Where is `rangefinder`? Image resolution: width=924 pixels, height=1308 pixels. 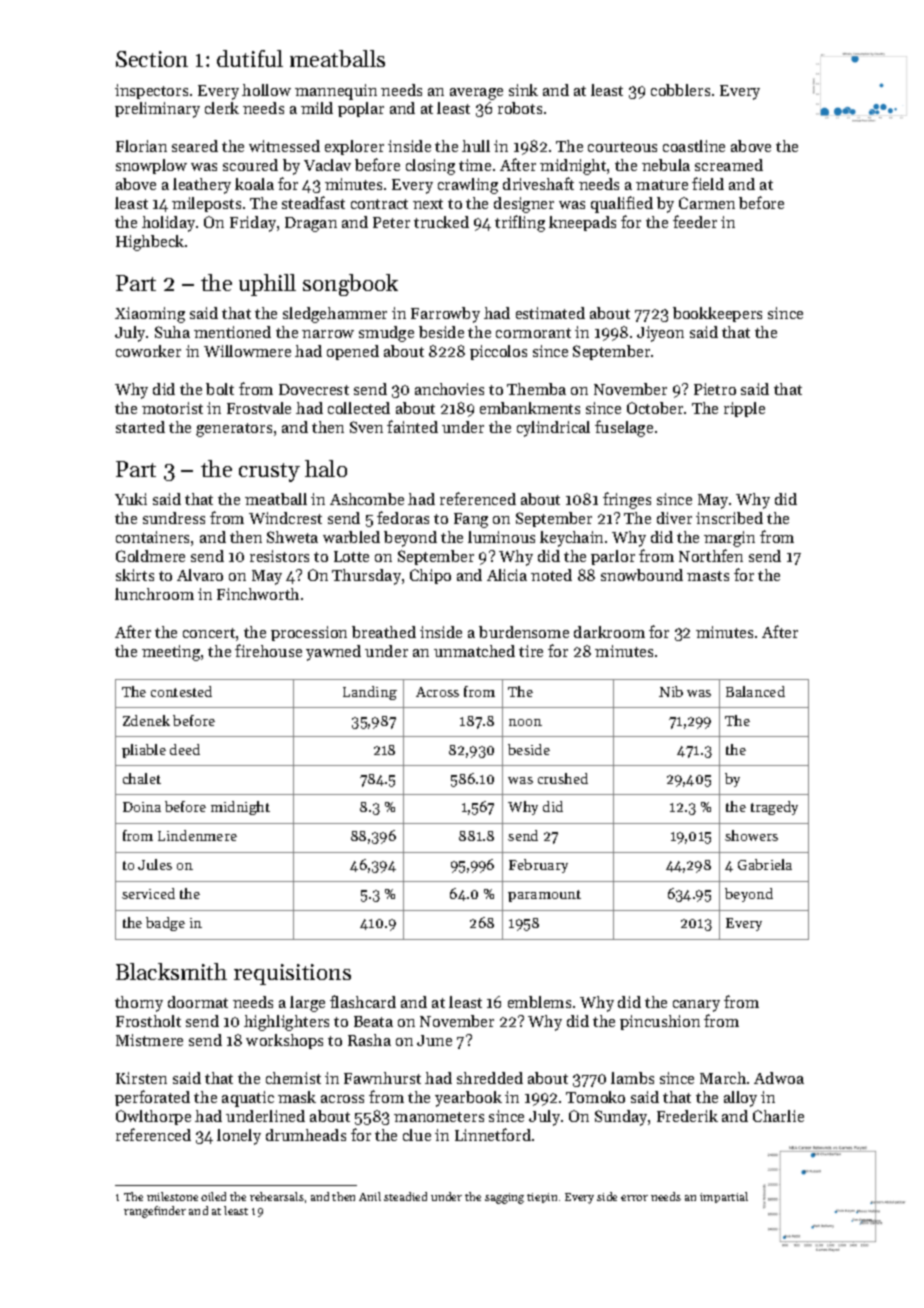 rangefinder is located at coordinates (155, 1212).
